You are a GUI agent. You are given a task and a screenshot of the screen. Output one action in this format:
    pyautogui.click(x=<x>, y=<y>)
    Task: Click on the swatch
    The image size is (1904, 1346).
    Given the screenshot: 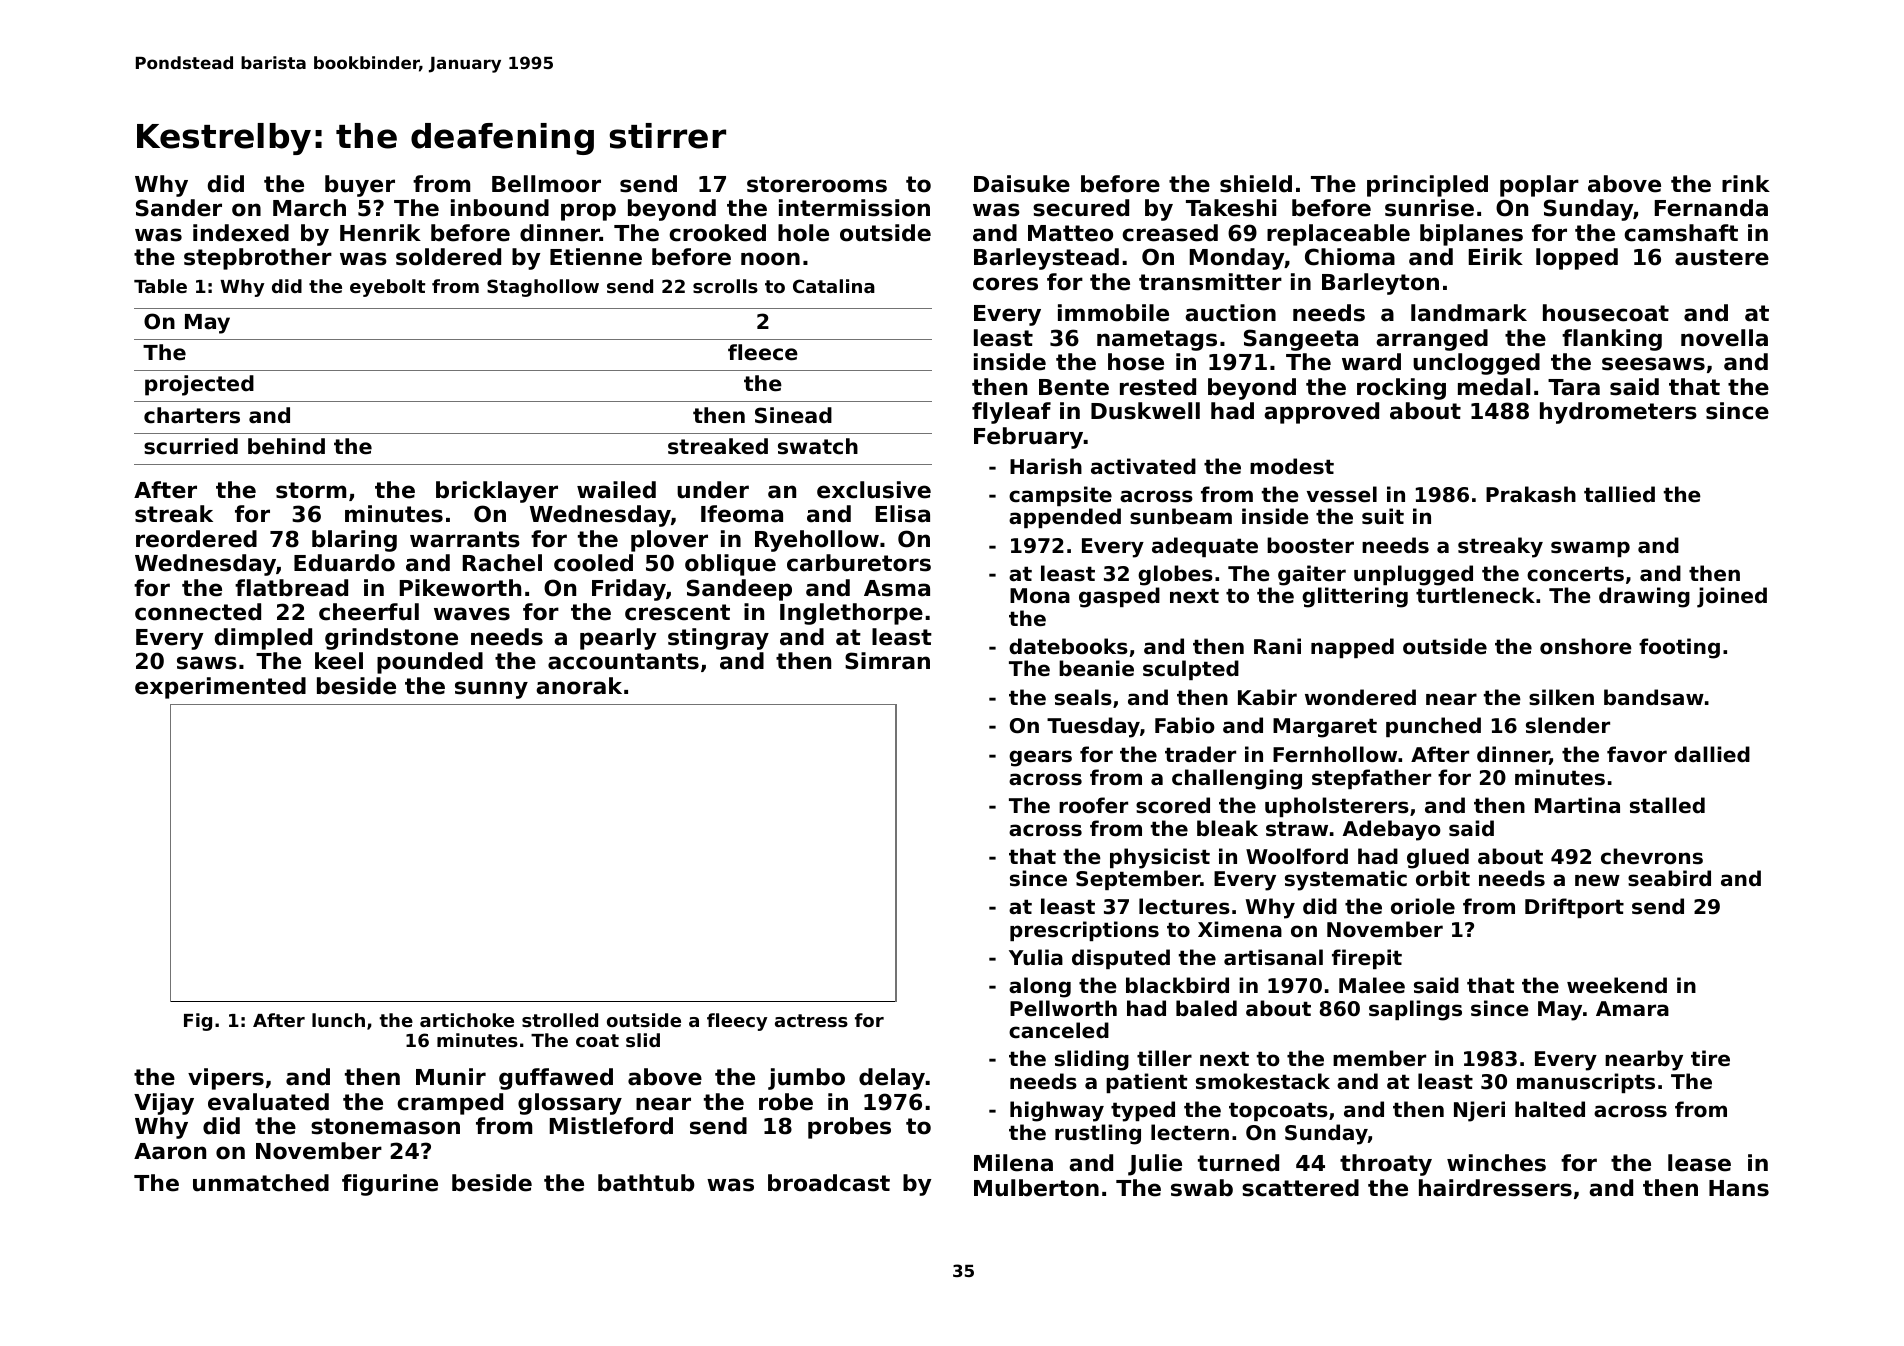 What is the action you would take?
    pyautogui.click(x=818, y=446)
